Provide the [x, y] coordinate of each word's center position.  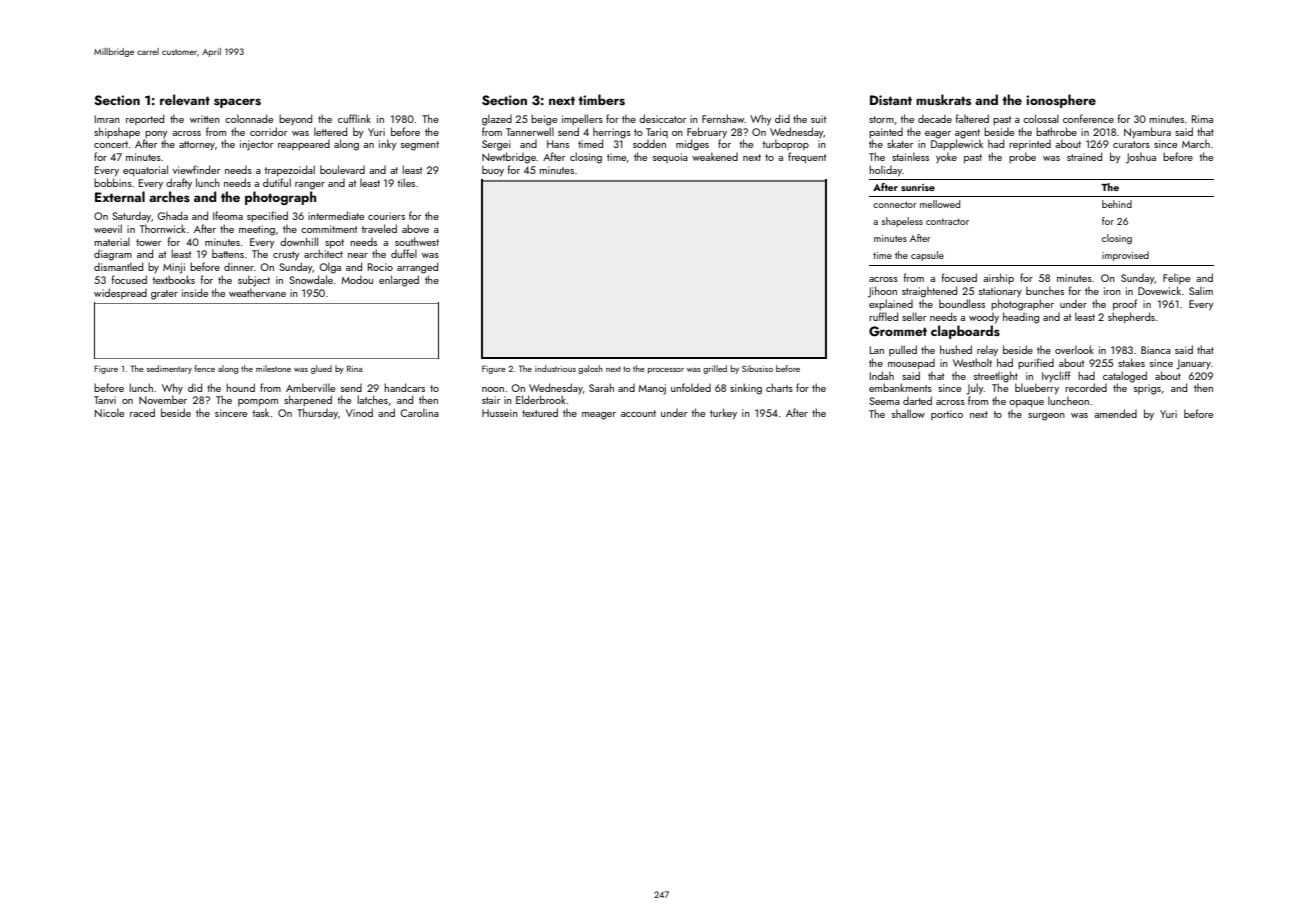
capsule [927, 256]
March [1196, 143]
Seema [884, 401]
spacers [237, 103]
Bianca [1156, 350]
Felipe [1176, 278]
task [260, 412]
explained [891, 304]
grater [164, 295]
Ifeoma [228, 215]
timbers [601, 99]
